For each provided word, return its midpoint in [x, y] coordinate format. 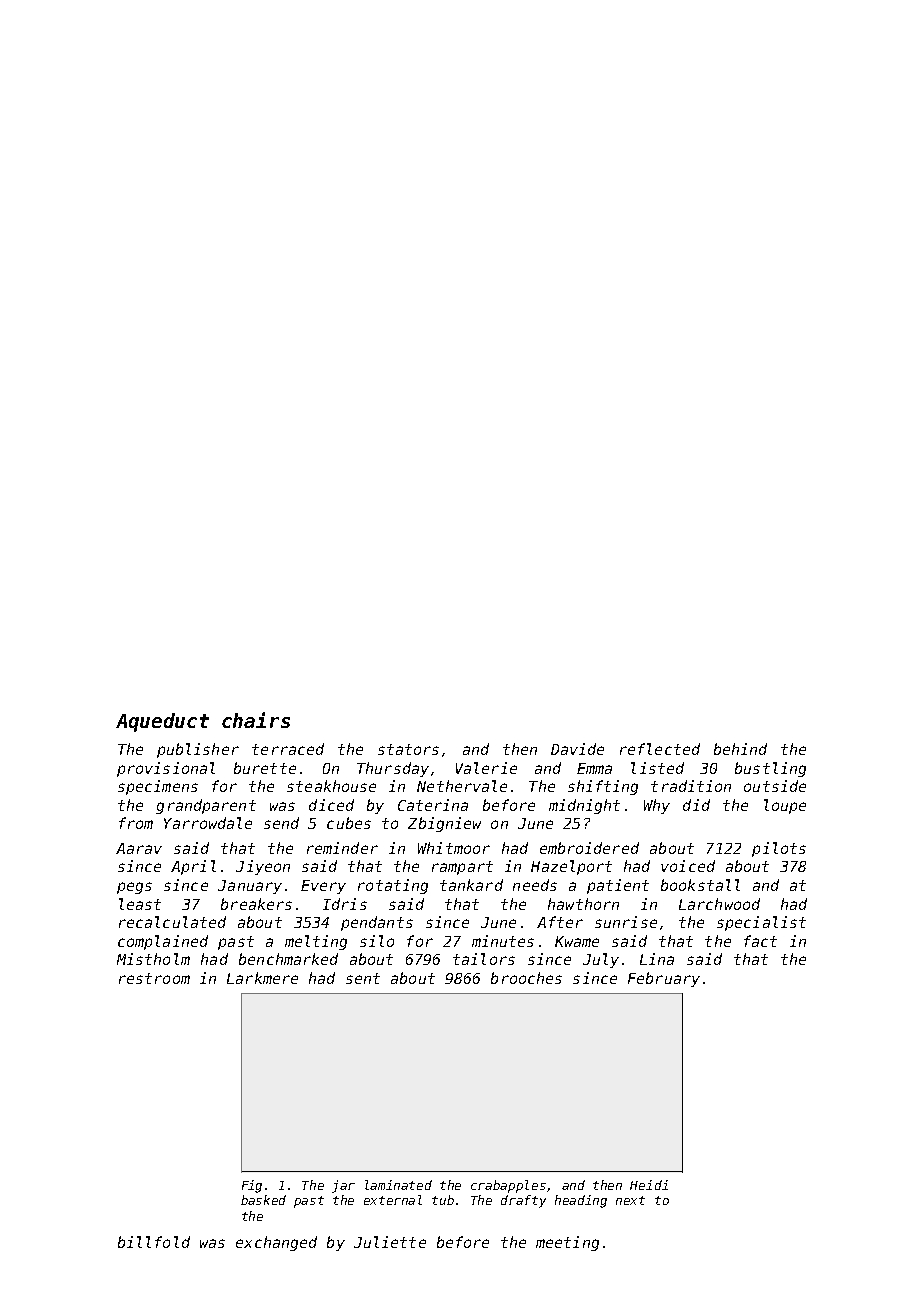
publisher [198, 750]
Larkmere [262, 978]
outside [775, 786]
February [664, 979]
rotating [393, 886]
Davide [577, 749]
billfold [154, 1242]
